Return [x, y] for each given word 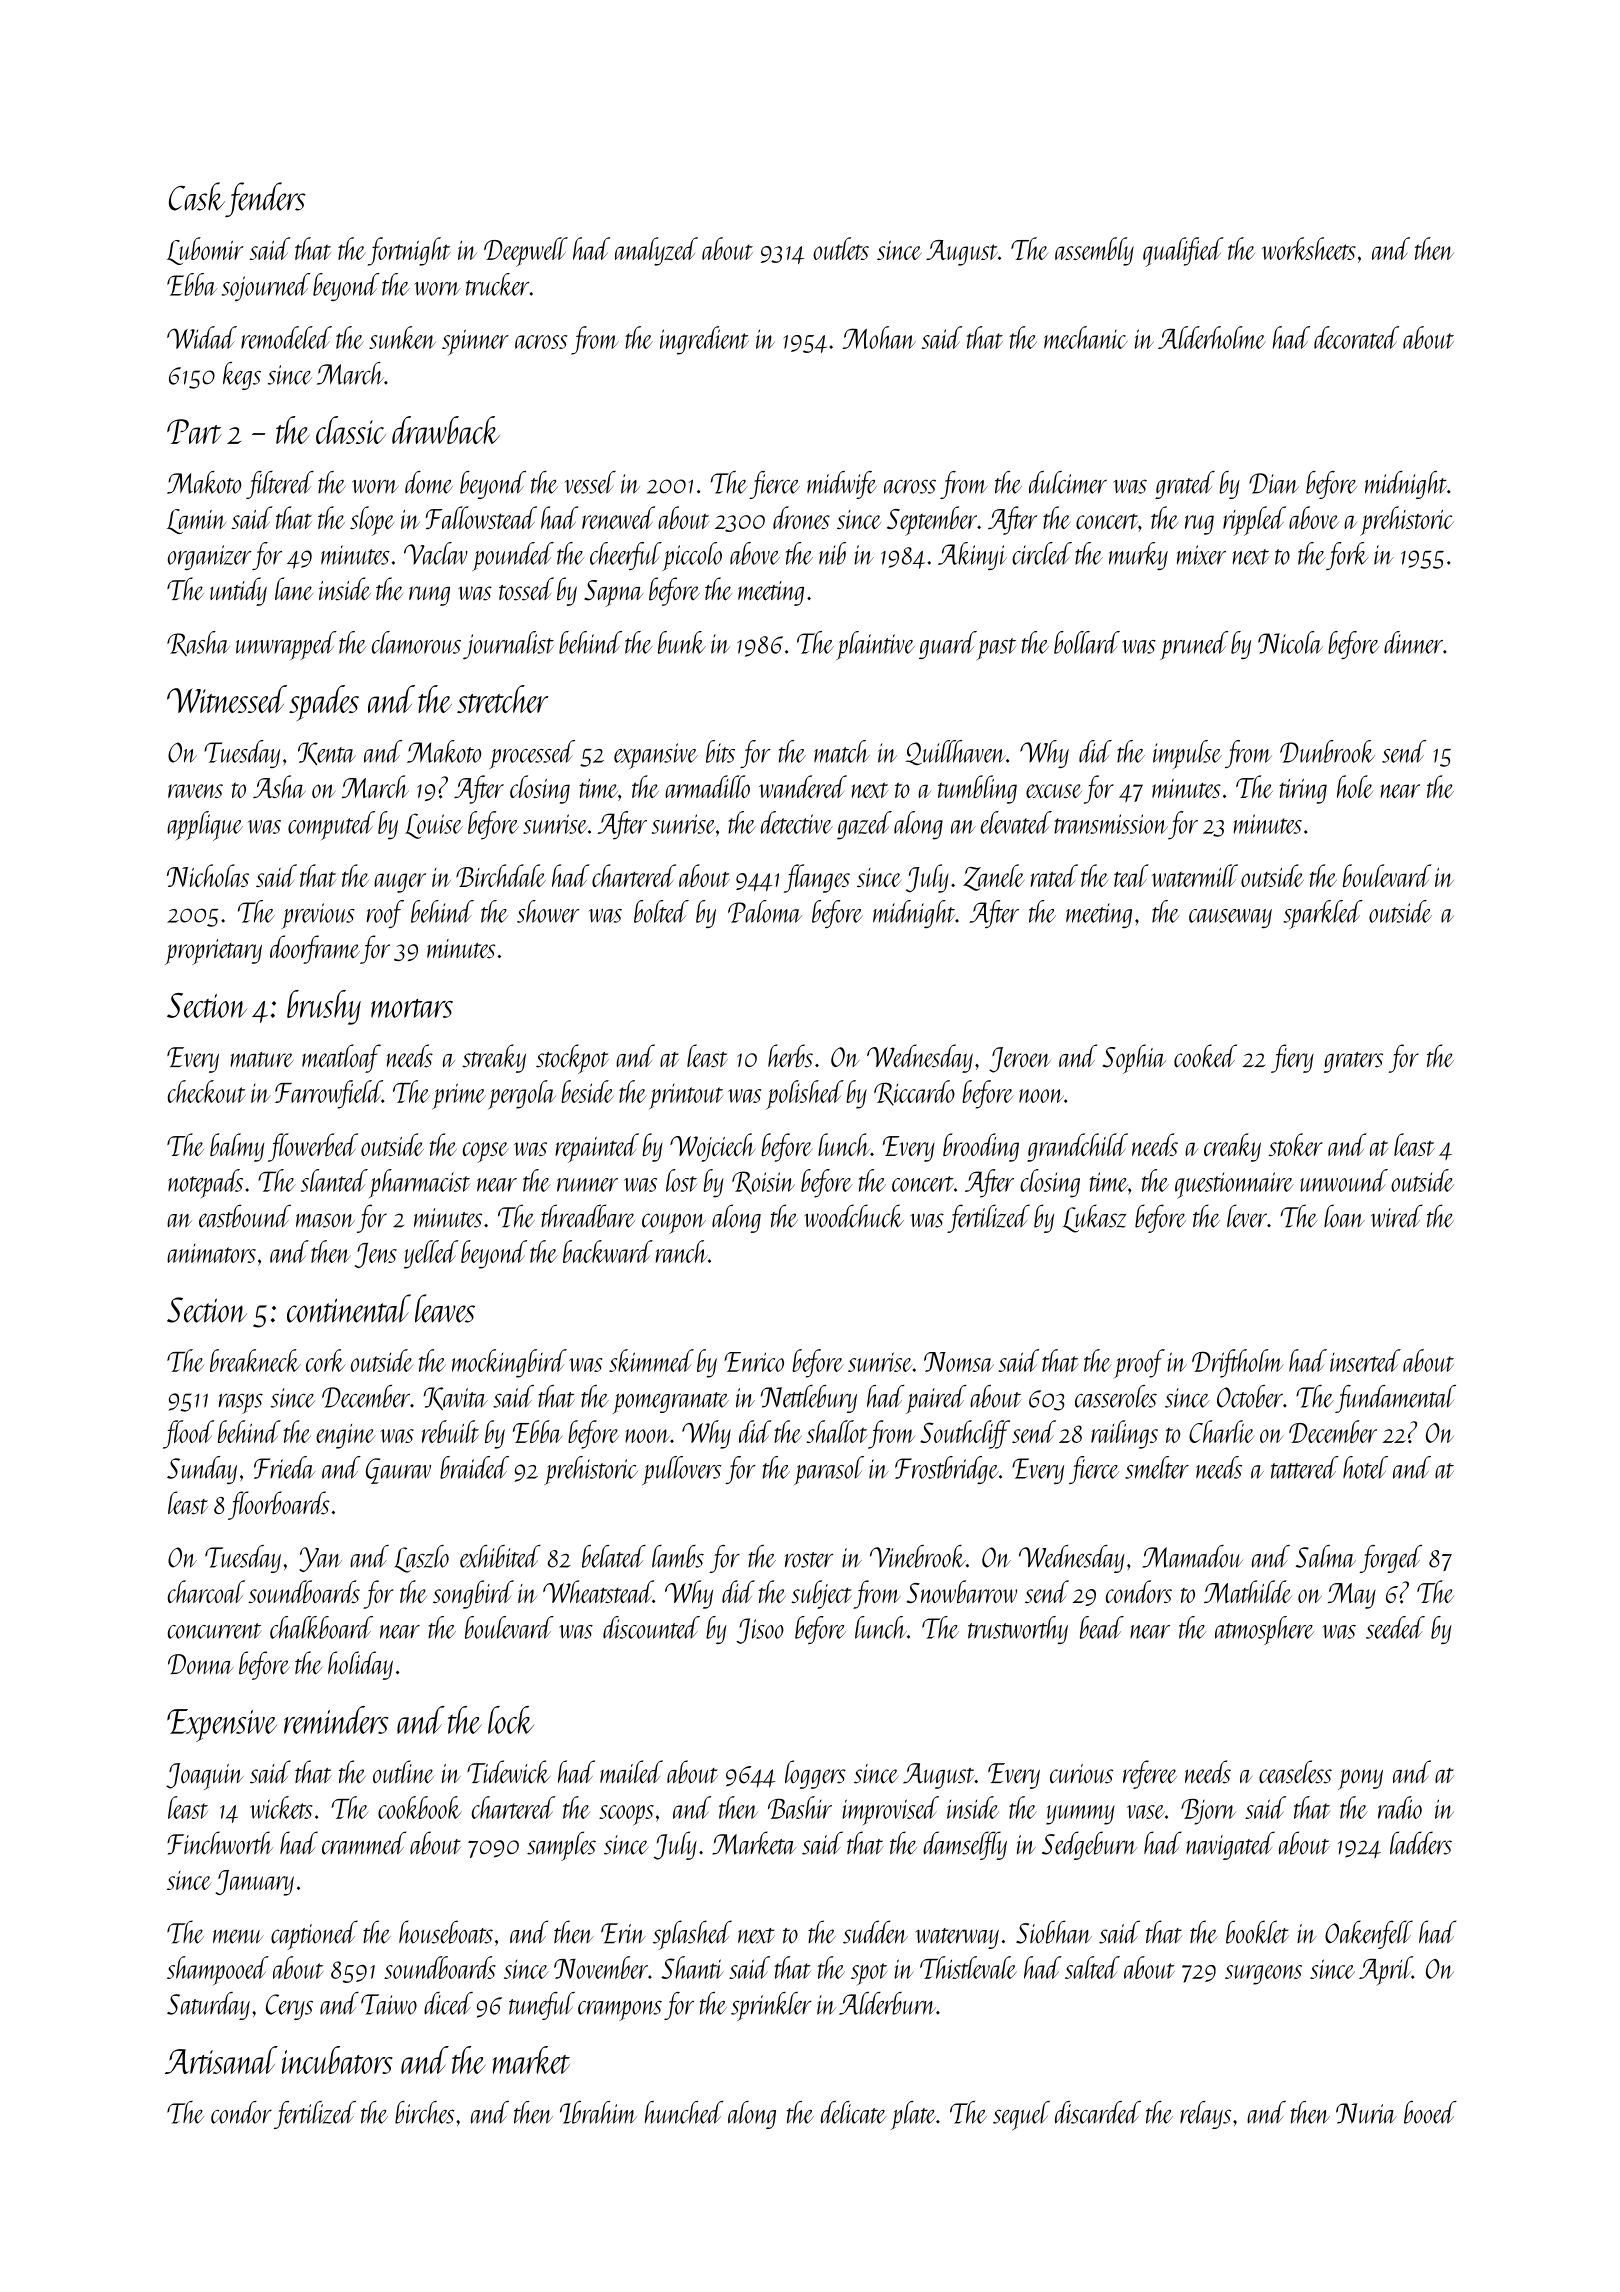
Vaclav [436, 553]
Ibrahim [598, 2112]
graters [1353, 1062]
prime [459, 1096]
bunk [682, 642]
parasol [829, 1470]
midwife [842, 485]
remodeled [286, 337]
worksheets [1309, 248]
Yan [320, 1559]
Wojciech [712, 1147]
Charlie [1222, 1431]
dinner [1413, 642]
